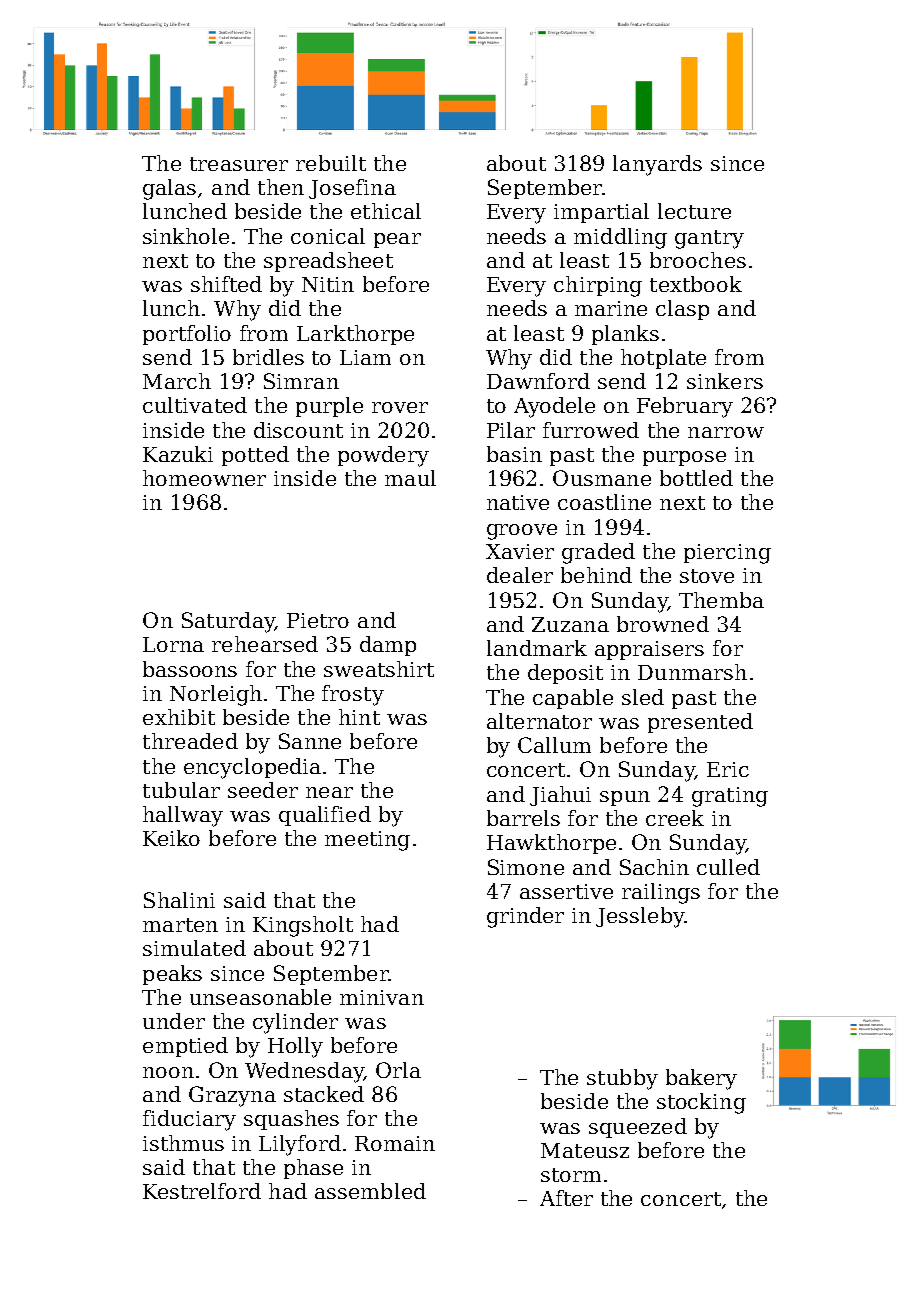  Describe the element at coordinates (657, 165) in the image. I see `lanyards` at that location.
